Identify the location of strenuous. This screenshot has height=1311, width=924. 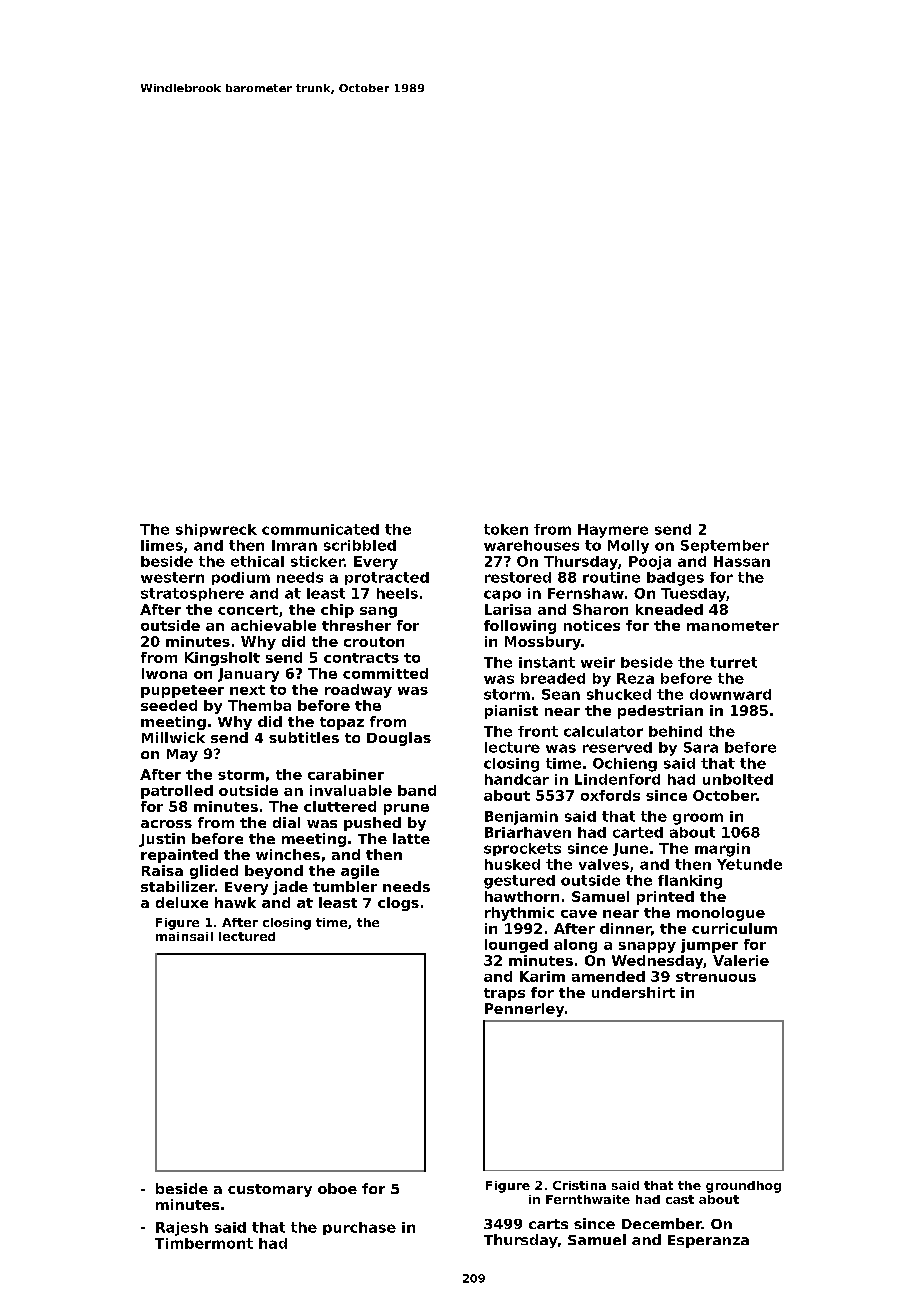
(716, 977).
